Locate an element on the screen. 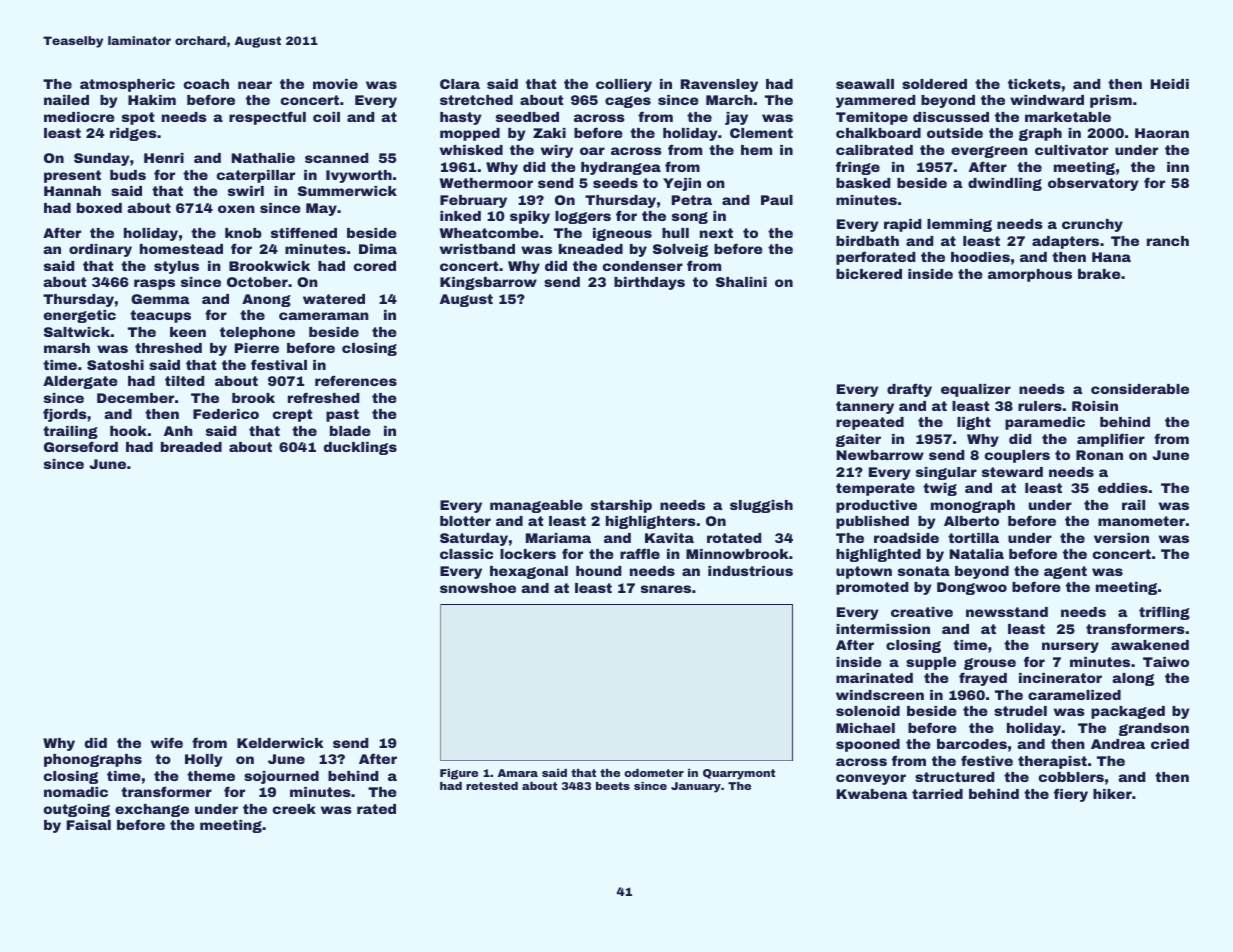 This screenshot has height=952, width=1233. rasps is located at coordinates (154, 284).
